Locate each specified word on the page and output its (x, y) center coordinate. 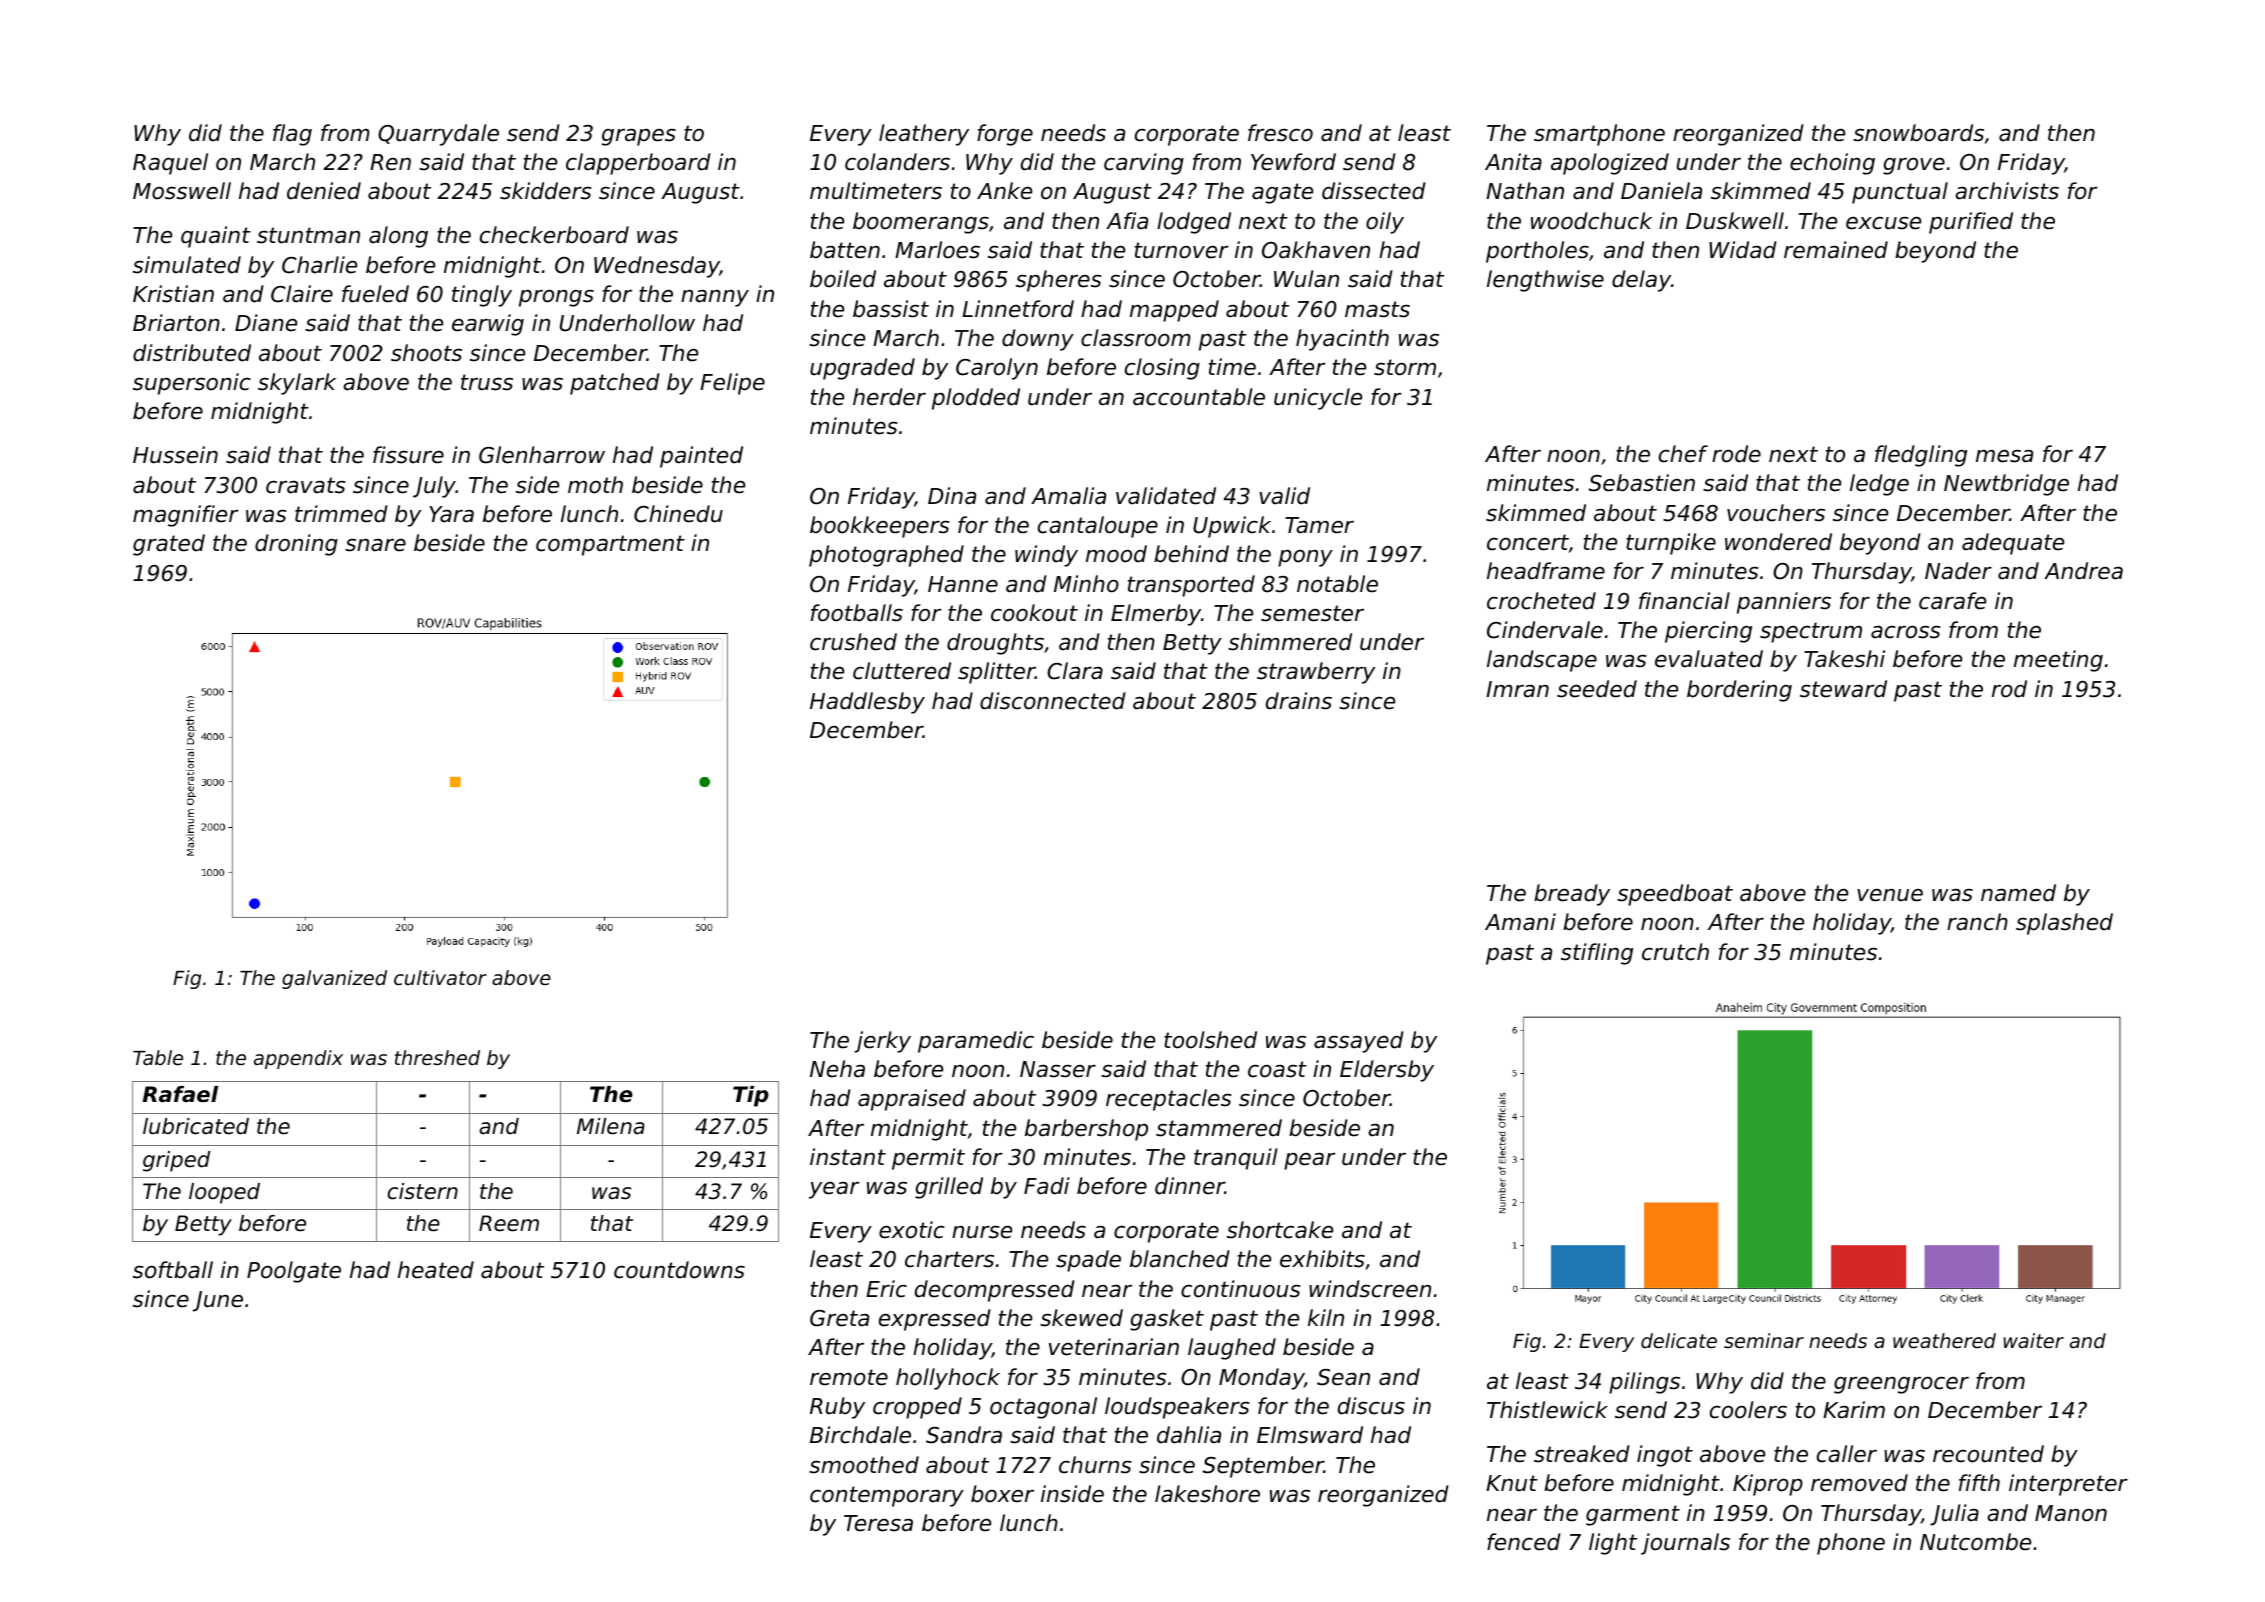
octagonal (1043, 1408)
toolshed (1210, 1040)
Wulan (1306, 279)
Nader (1958, 571)
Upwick (1232, 527)
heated (436, 1270)
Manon (2071, 1513)
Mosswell (182, 191)
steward (1843, 689)
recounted (1988, 1454)
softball (173, 1270)
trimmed (341, 514)
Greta (839, 1318)
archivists (2007, 191)
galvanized (334, 979)
